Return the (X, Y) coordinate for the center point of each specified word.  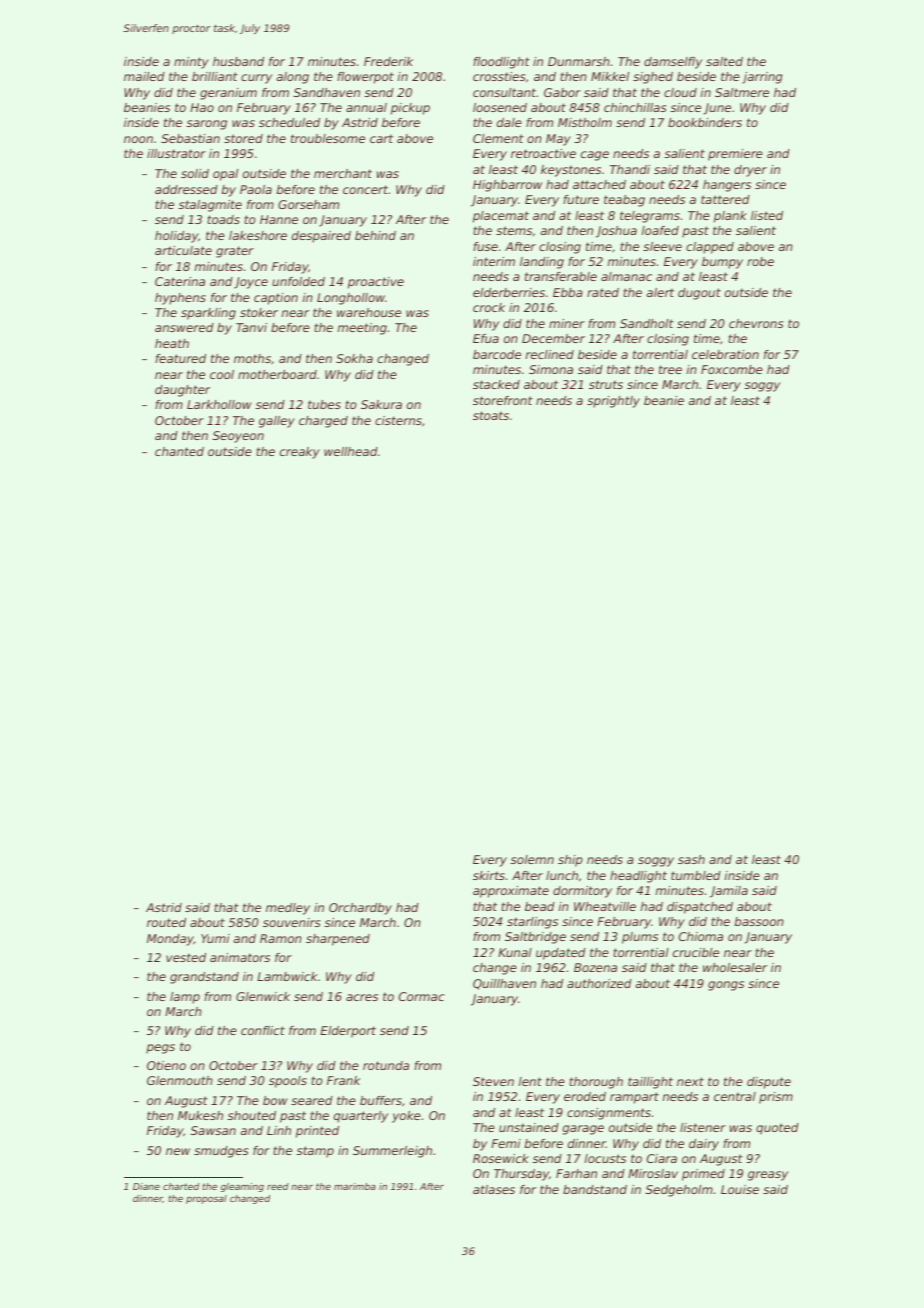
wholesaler (735, 967)
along (293, 78)
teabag (624, 201)
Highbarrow (507, 186)
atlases (494, 1189)
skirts (489, 875)
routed (166, 922)
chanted (179, 451)
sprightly (613, 402)
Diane (146, 1186)
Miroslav (653, 1173)
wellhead (351, 451)
